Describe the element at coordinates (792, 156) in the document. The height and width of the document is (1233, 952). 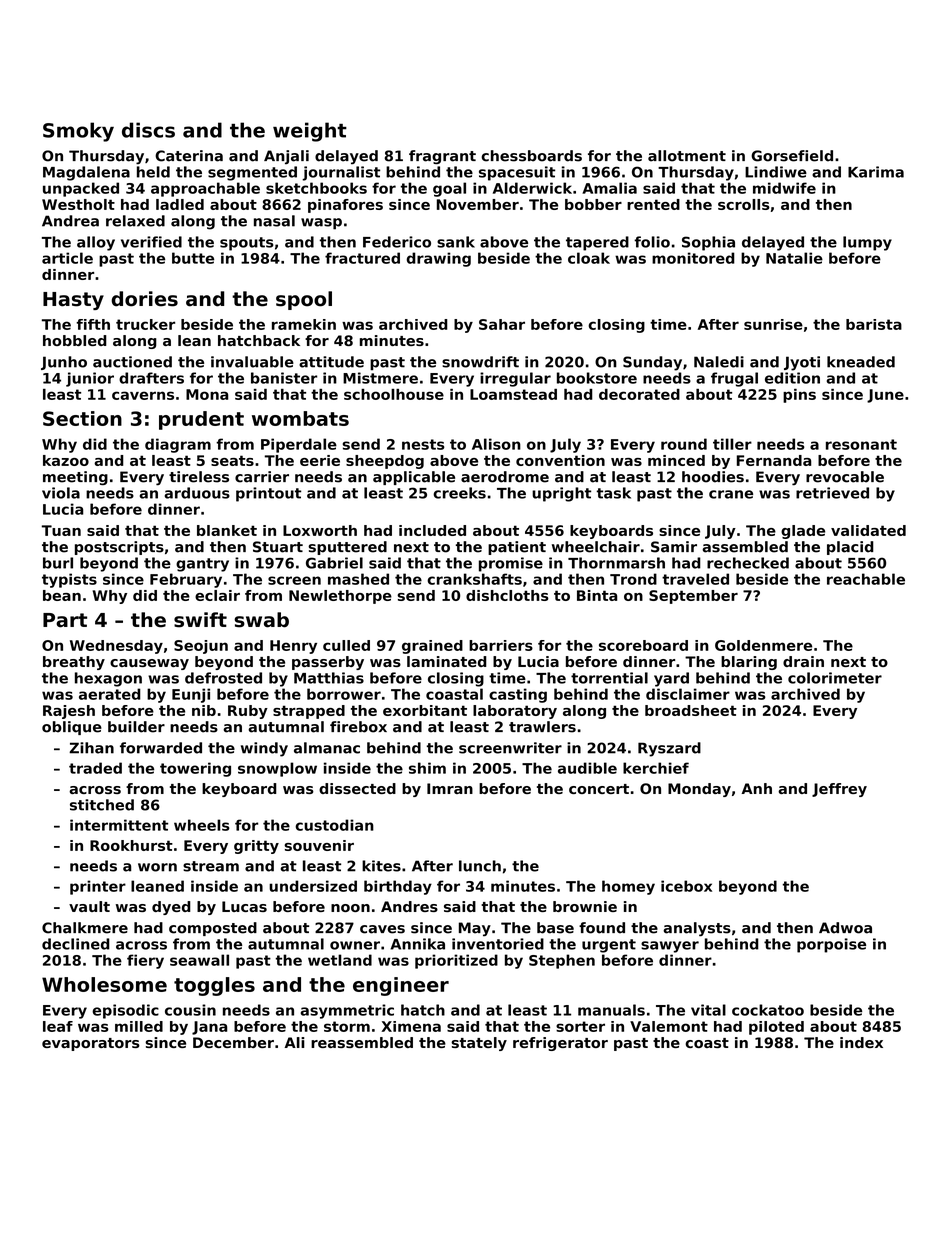
I see `Gorsefield` at that location.
